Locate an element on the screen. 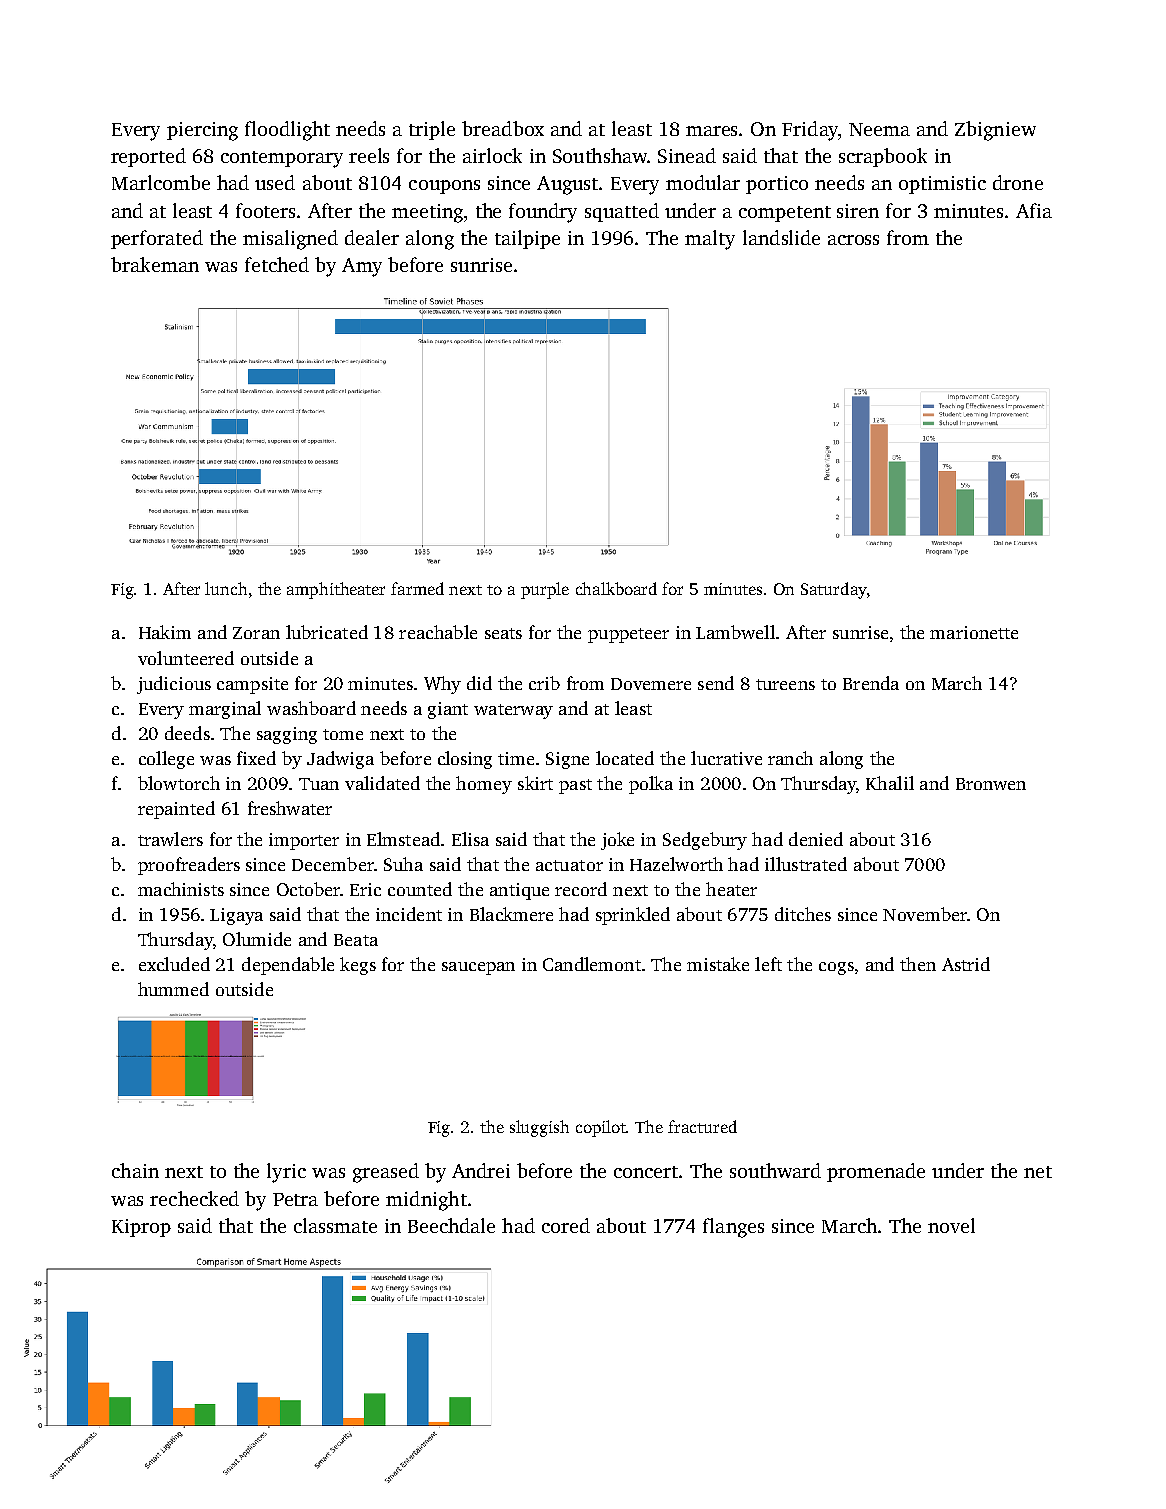  mares is located at coordinates (713, 131).
